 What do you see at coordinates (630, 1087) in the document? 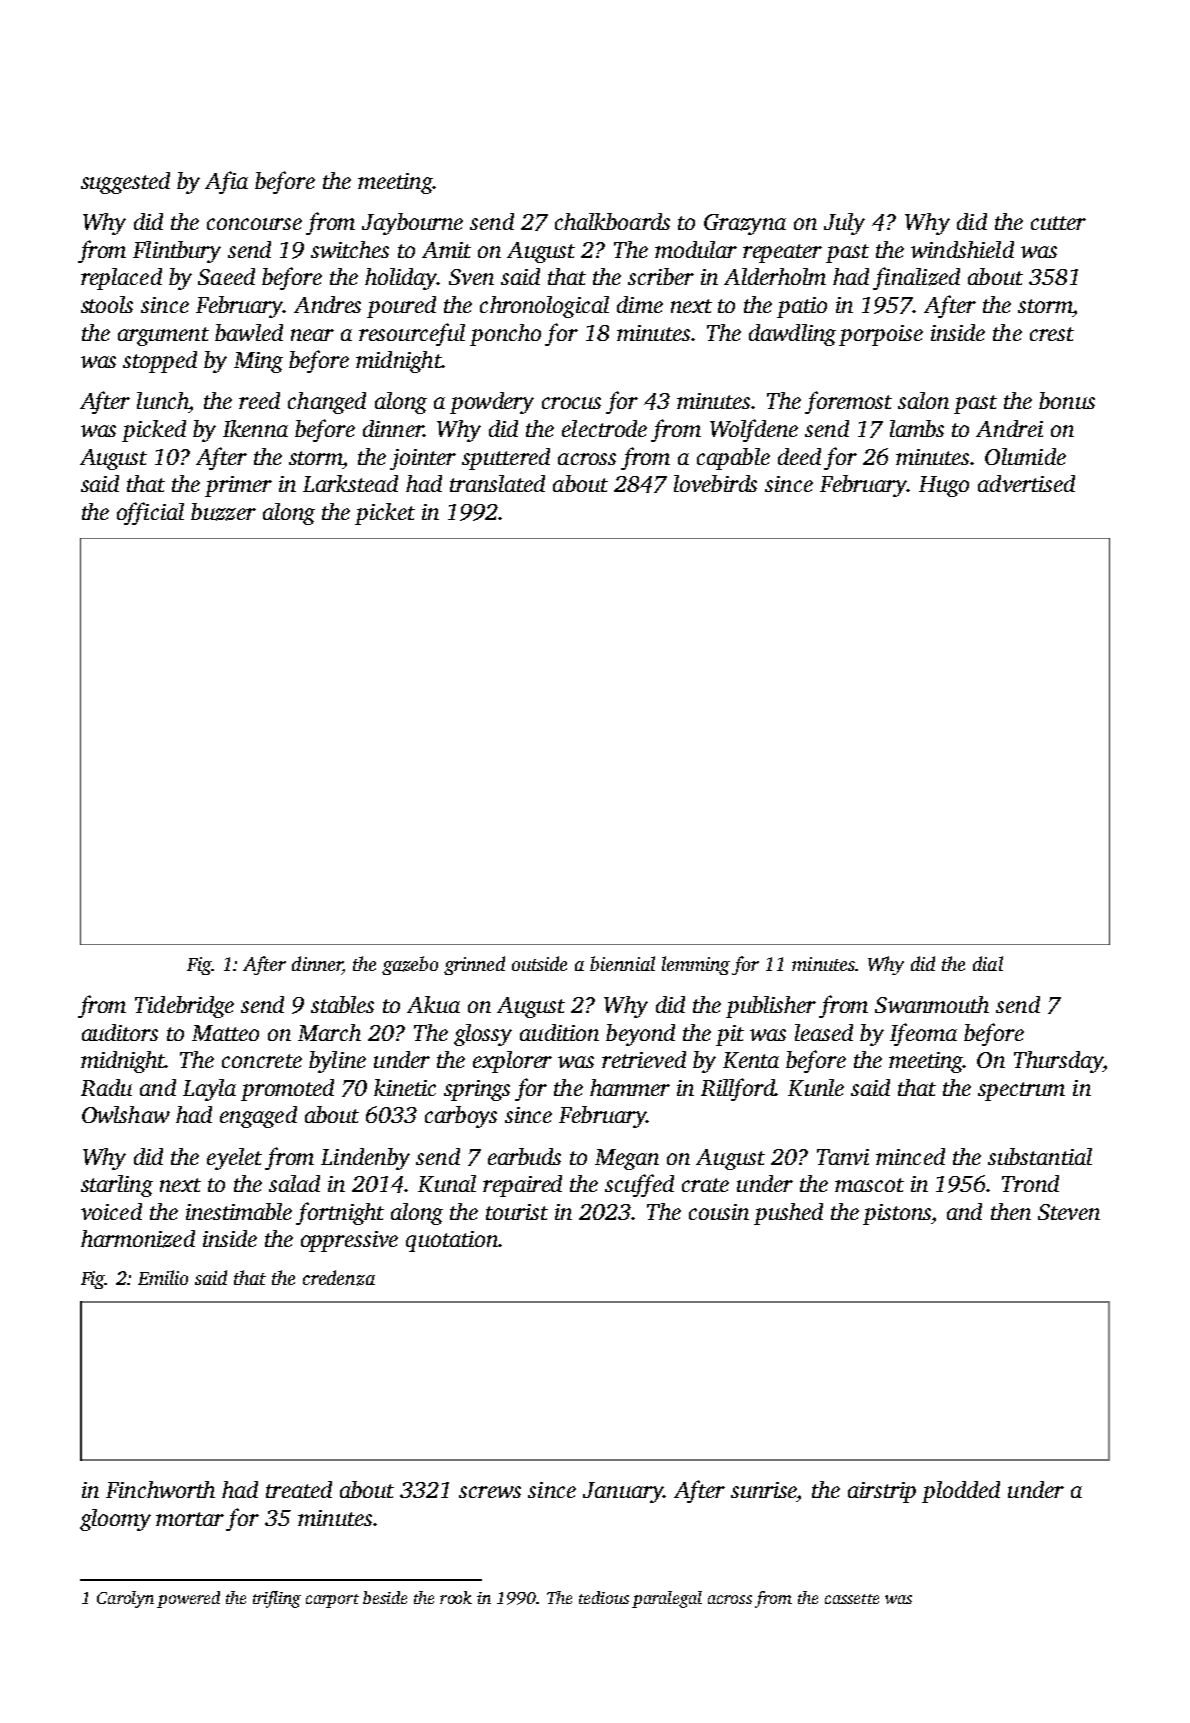
I see `hammer` at bounding box center [630, 1087].
